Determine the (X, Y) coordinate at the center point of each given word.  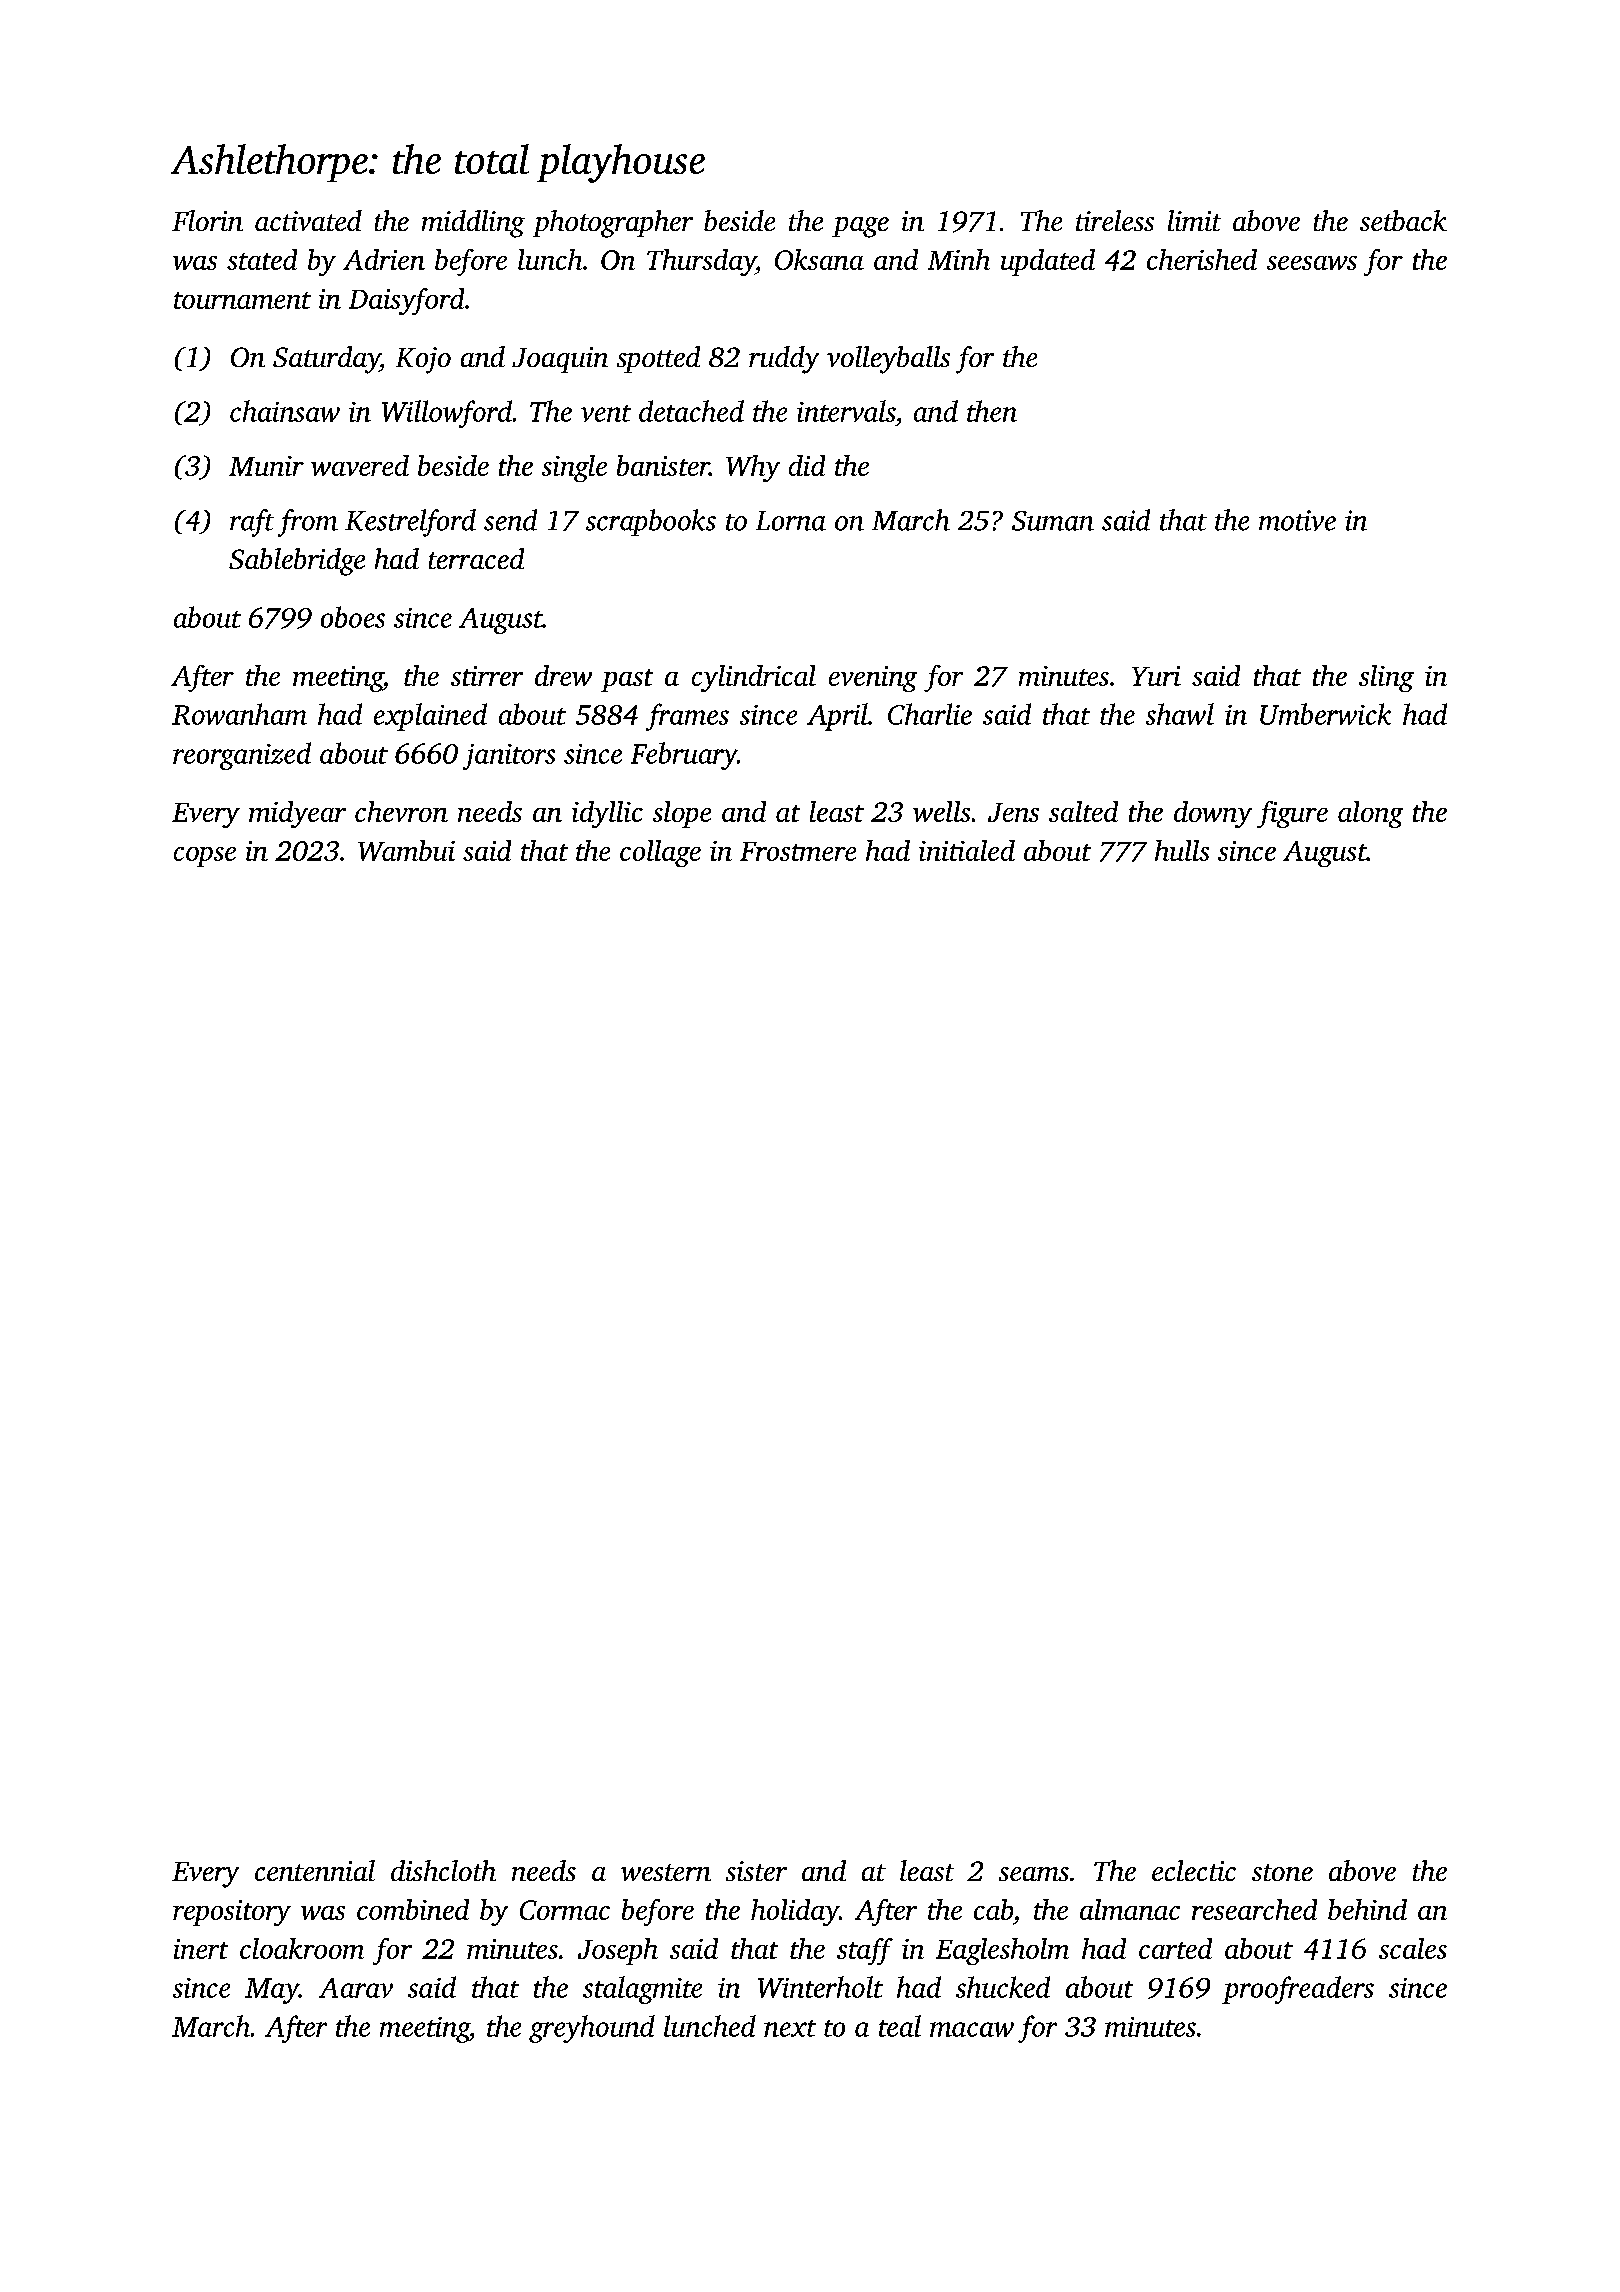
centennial (315, 1870)
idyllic (607, 814)
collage (660, 853)
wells (941, 811)
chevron (401, 811)
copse (205, 857)
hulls (1182, 850)
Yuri (1156, 676)
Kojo (423, 360)
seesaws (1312, 263)
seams (1034, 1874)
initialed (967, 850)
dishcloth (443, 1870)
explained (430, 717)
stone (1282, 1872)
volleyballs (888, 360)
